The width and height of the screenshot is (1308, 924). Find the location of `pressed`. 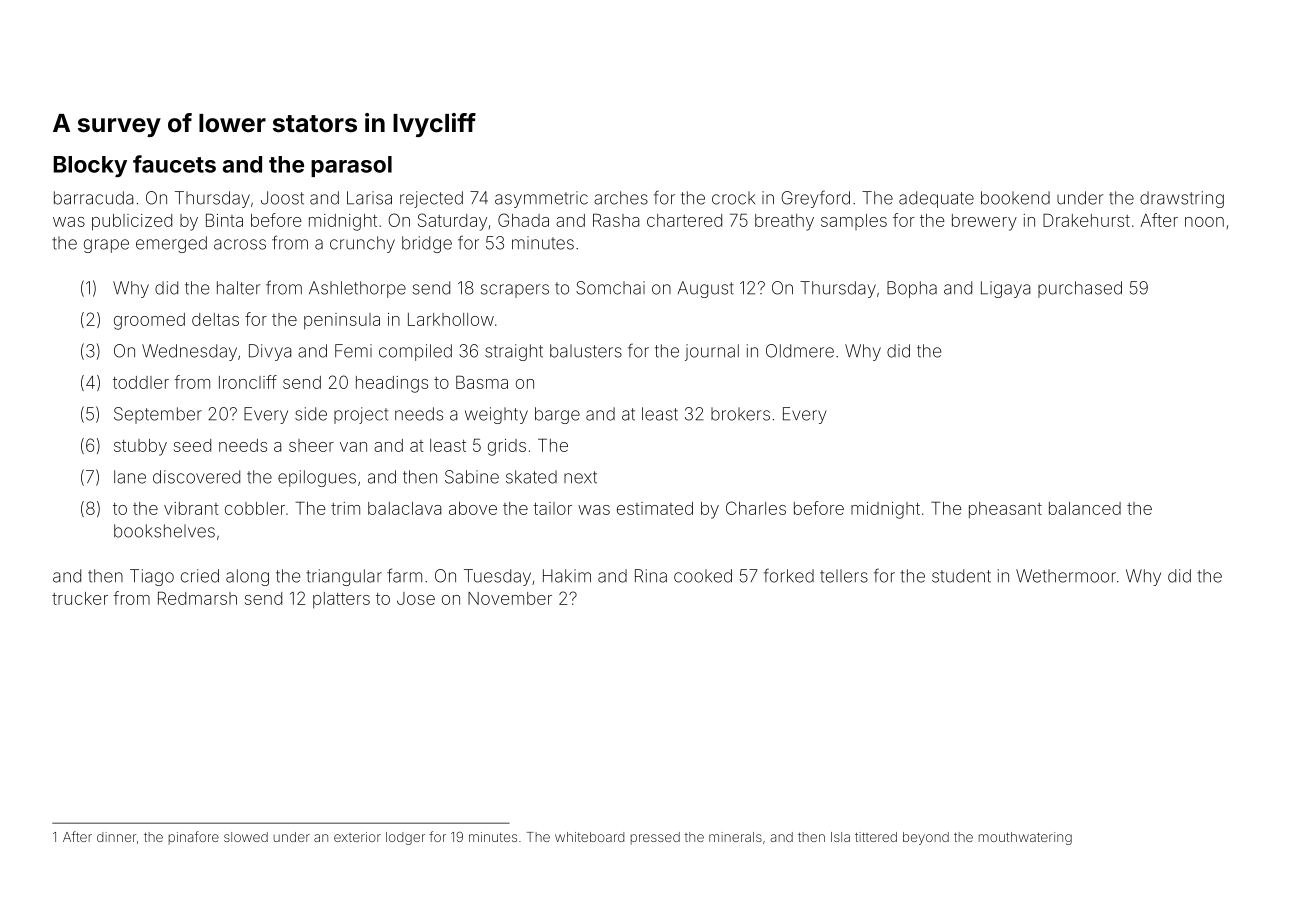

pressed is located at coordinates (655, 838).
